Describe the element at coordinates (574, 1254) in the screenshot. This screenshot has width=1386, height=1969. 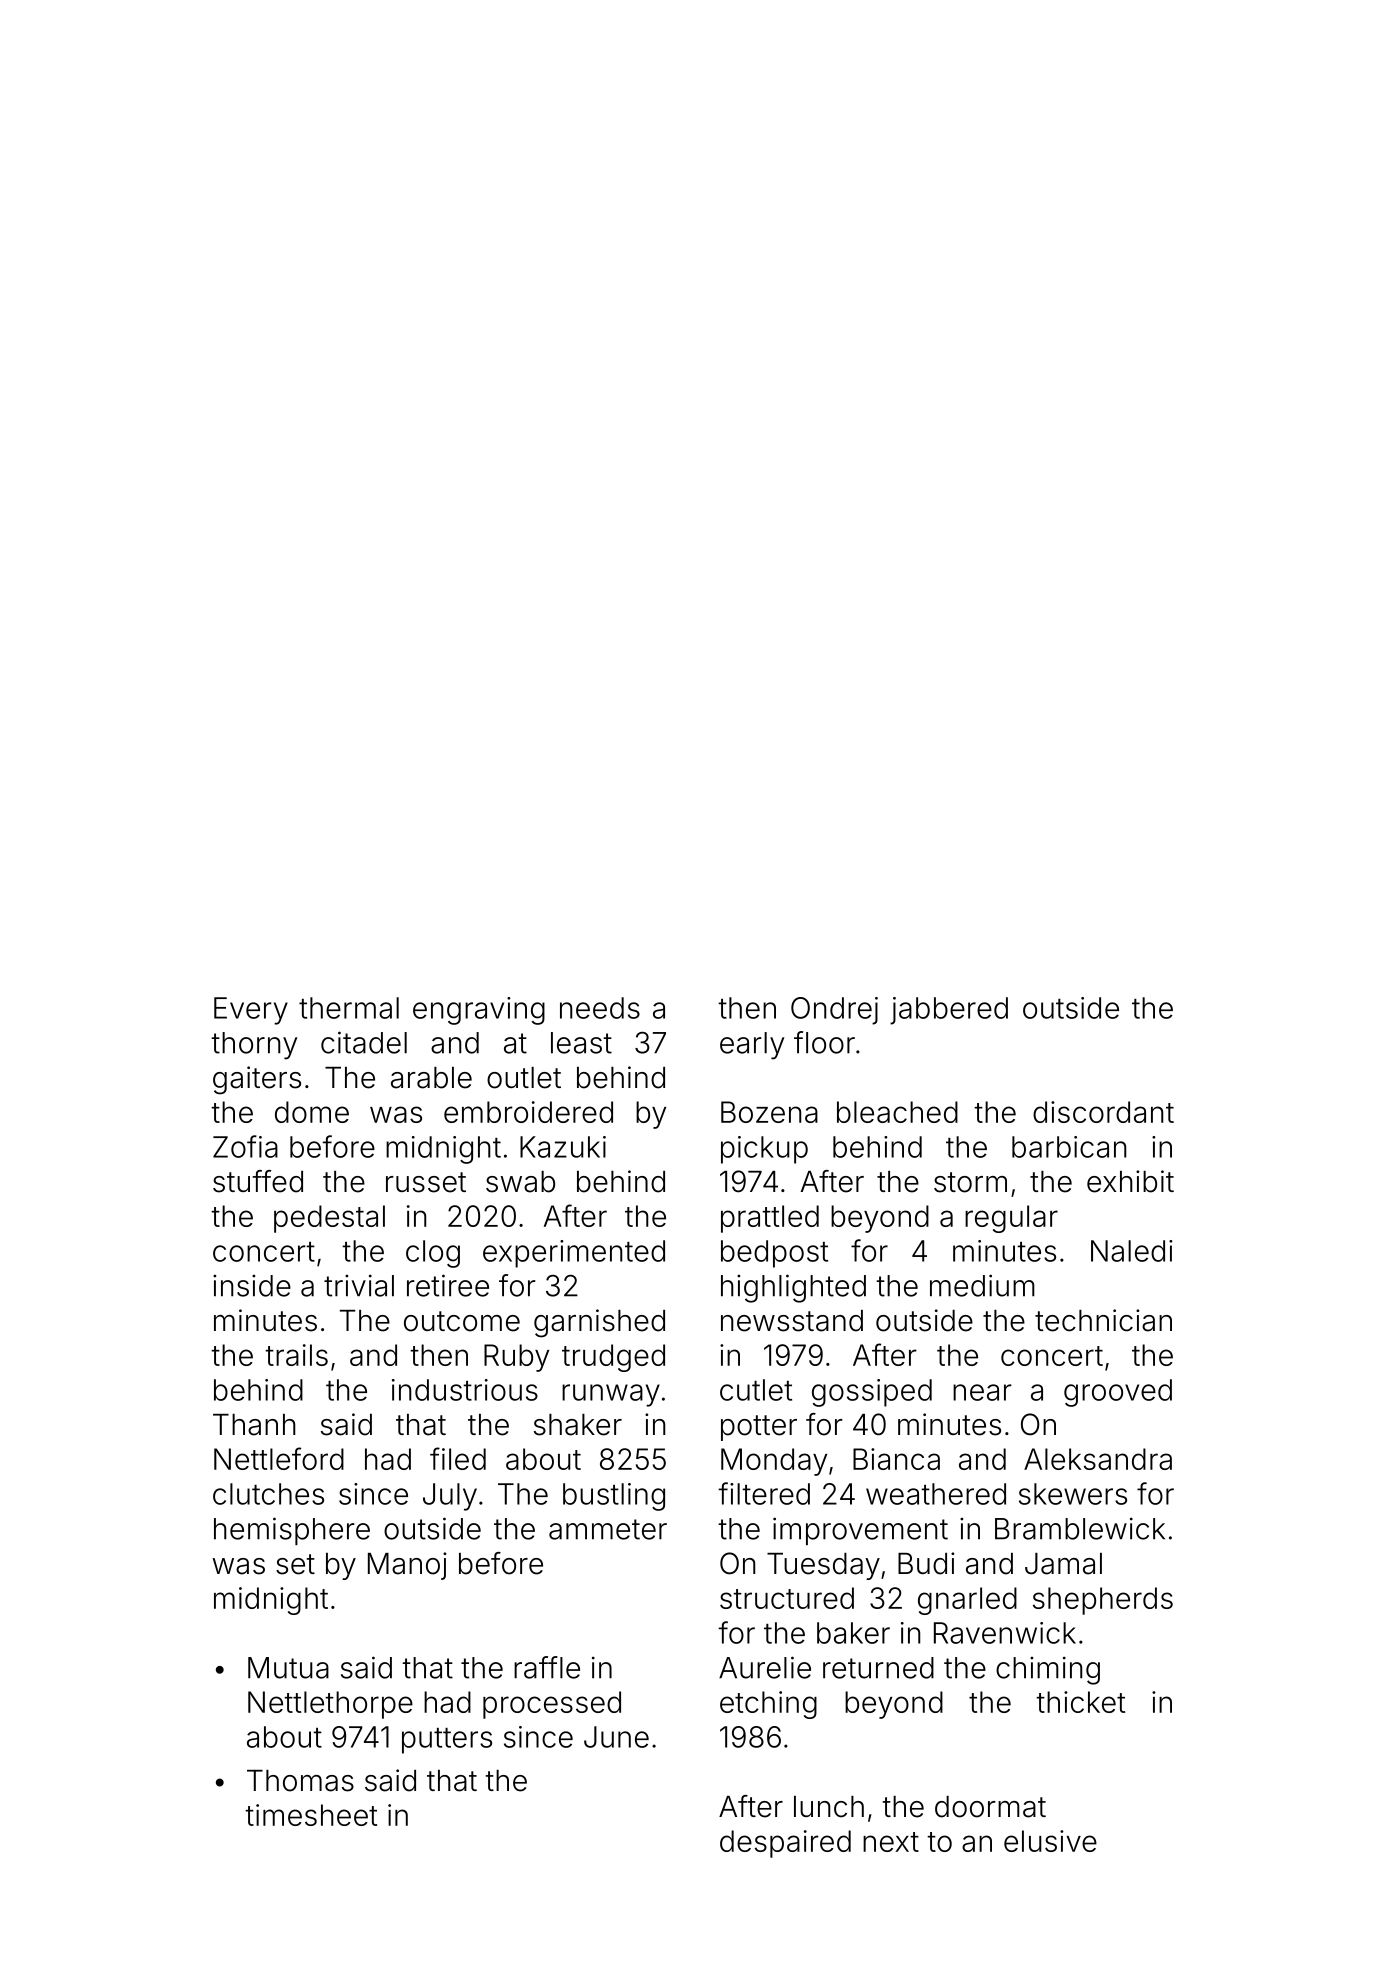
I see `experimented` at that location.
